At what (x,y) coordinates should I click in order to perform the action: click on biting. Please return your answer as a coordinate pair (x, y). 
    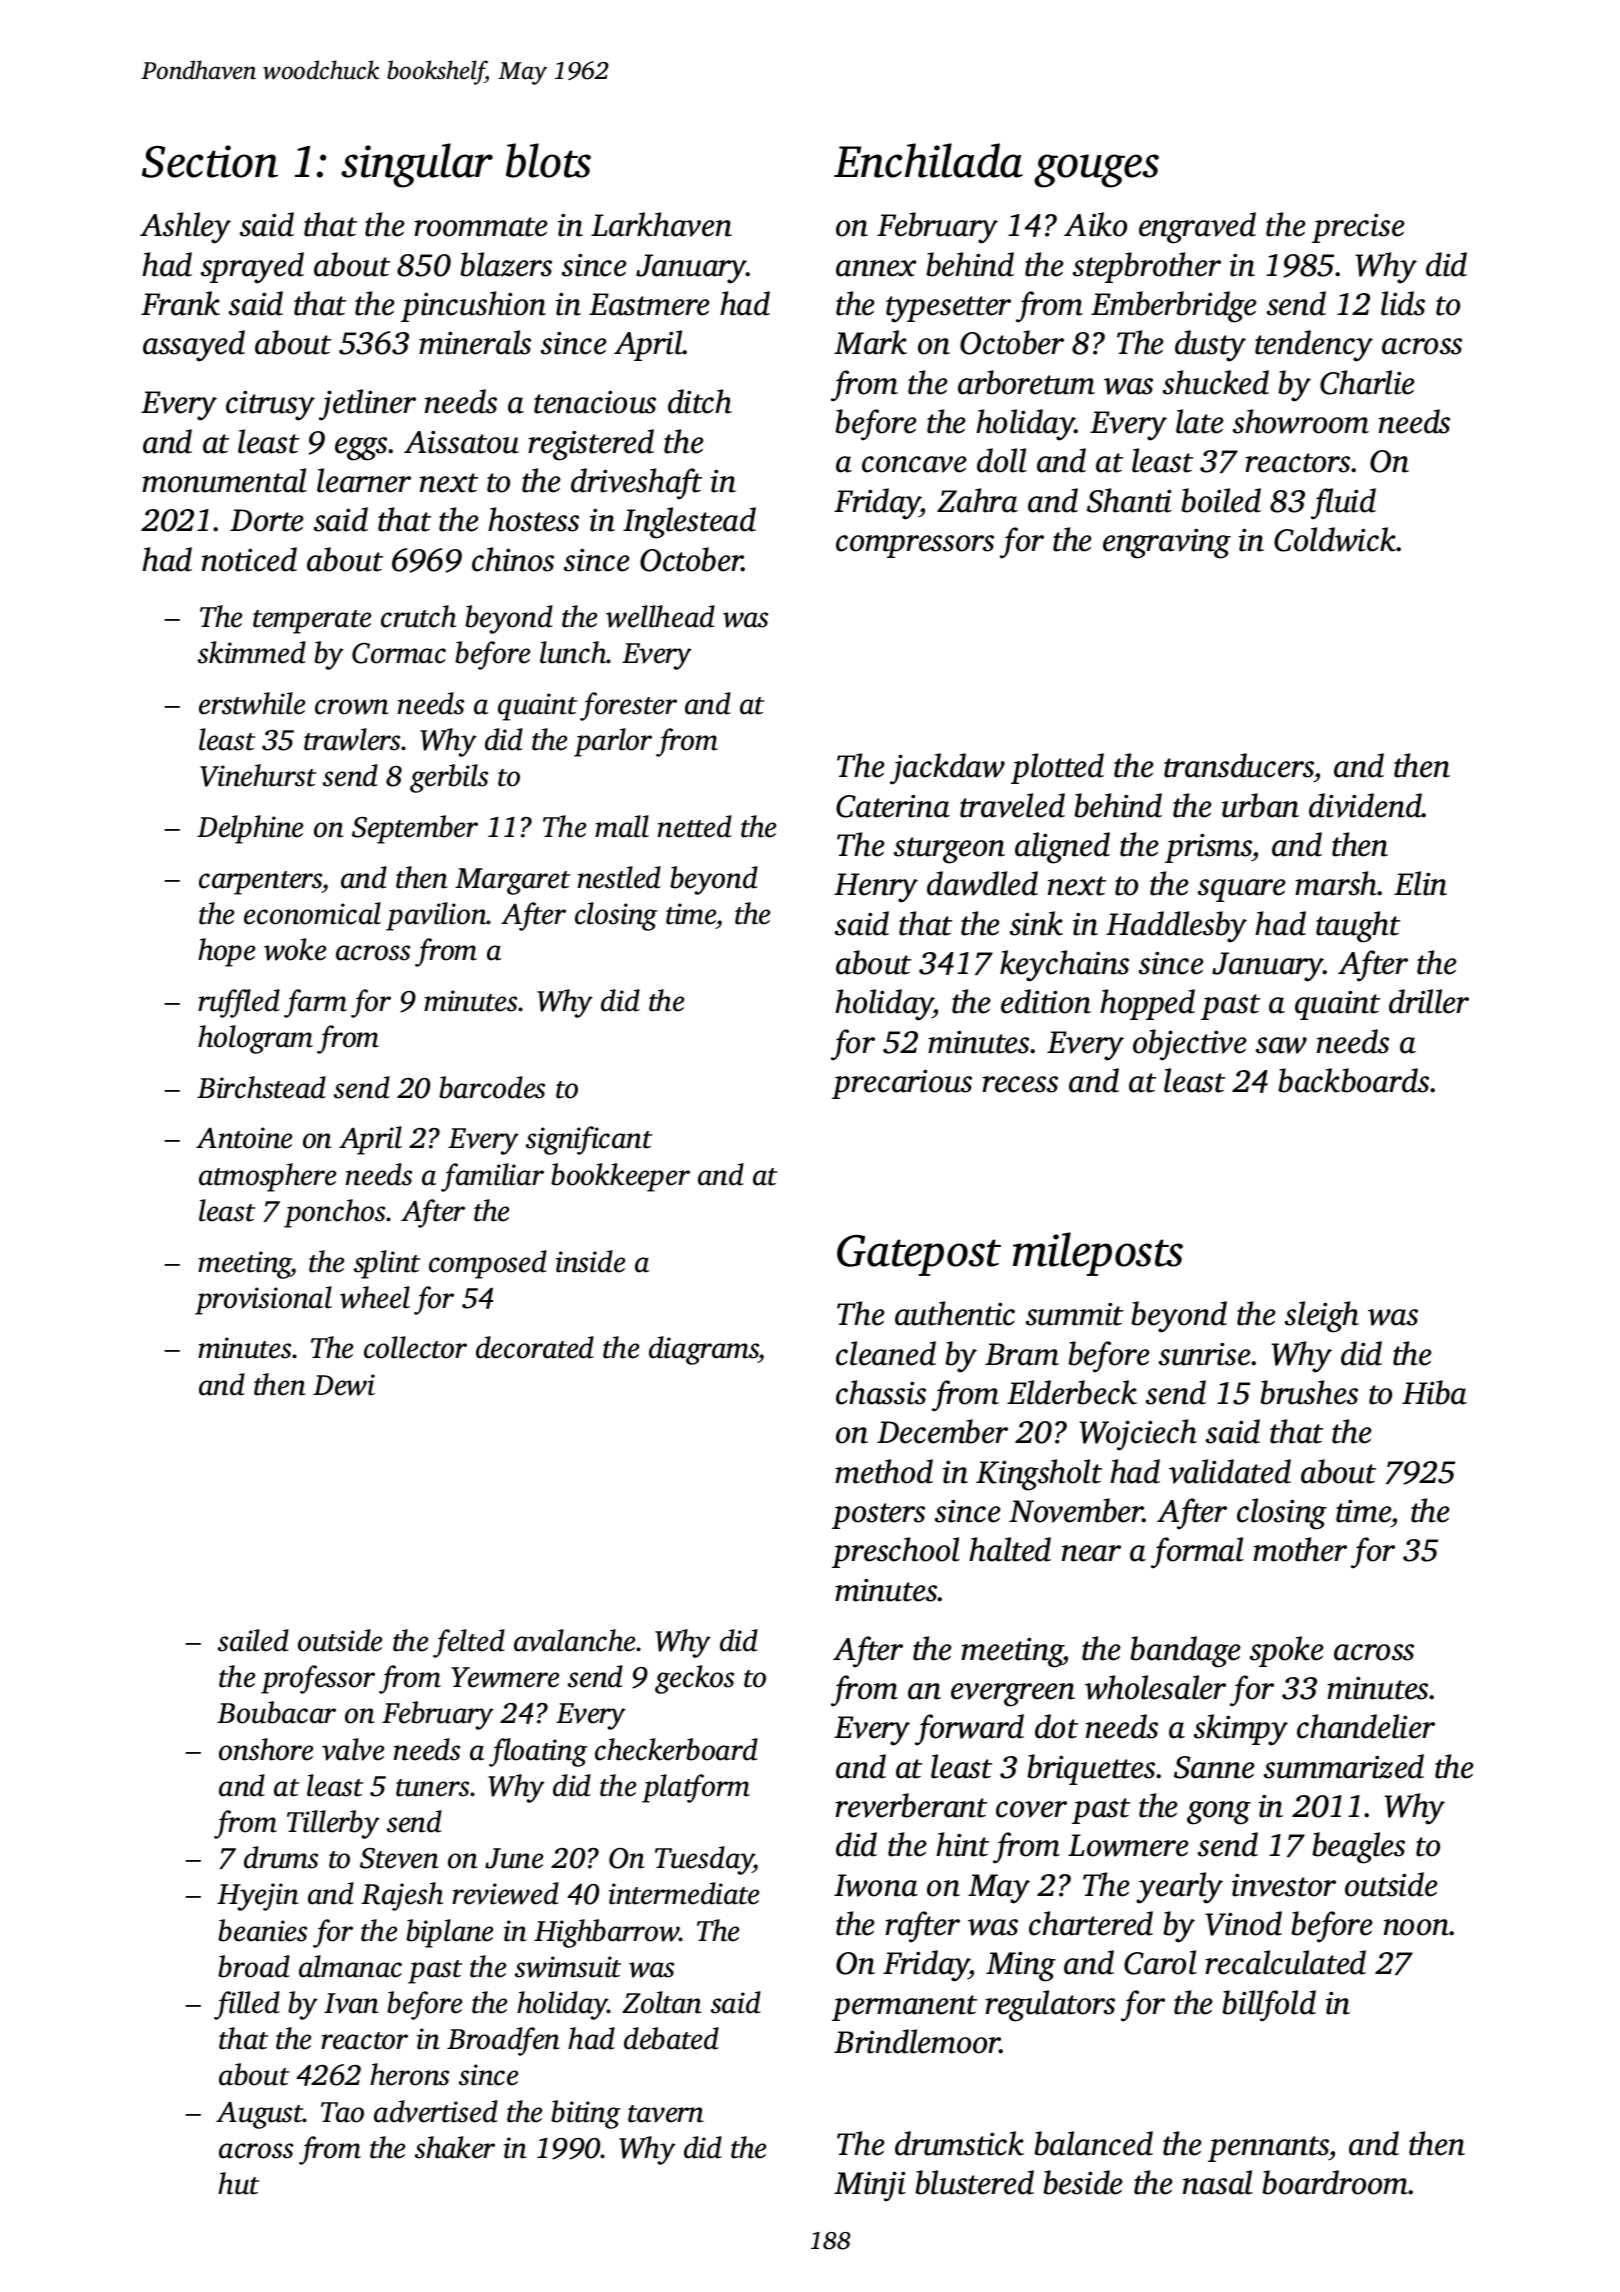
    Looking at the image, I should click on (585, 2114).
